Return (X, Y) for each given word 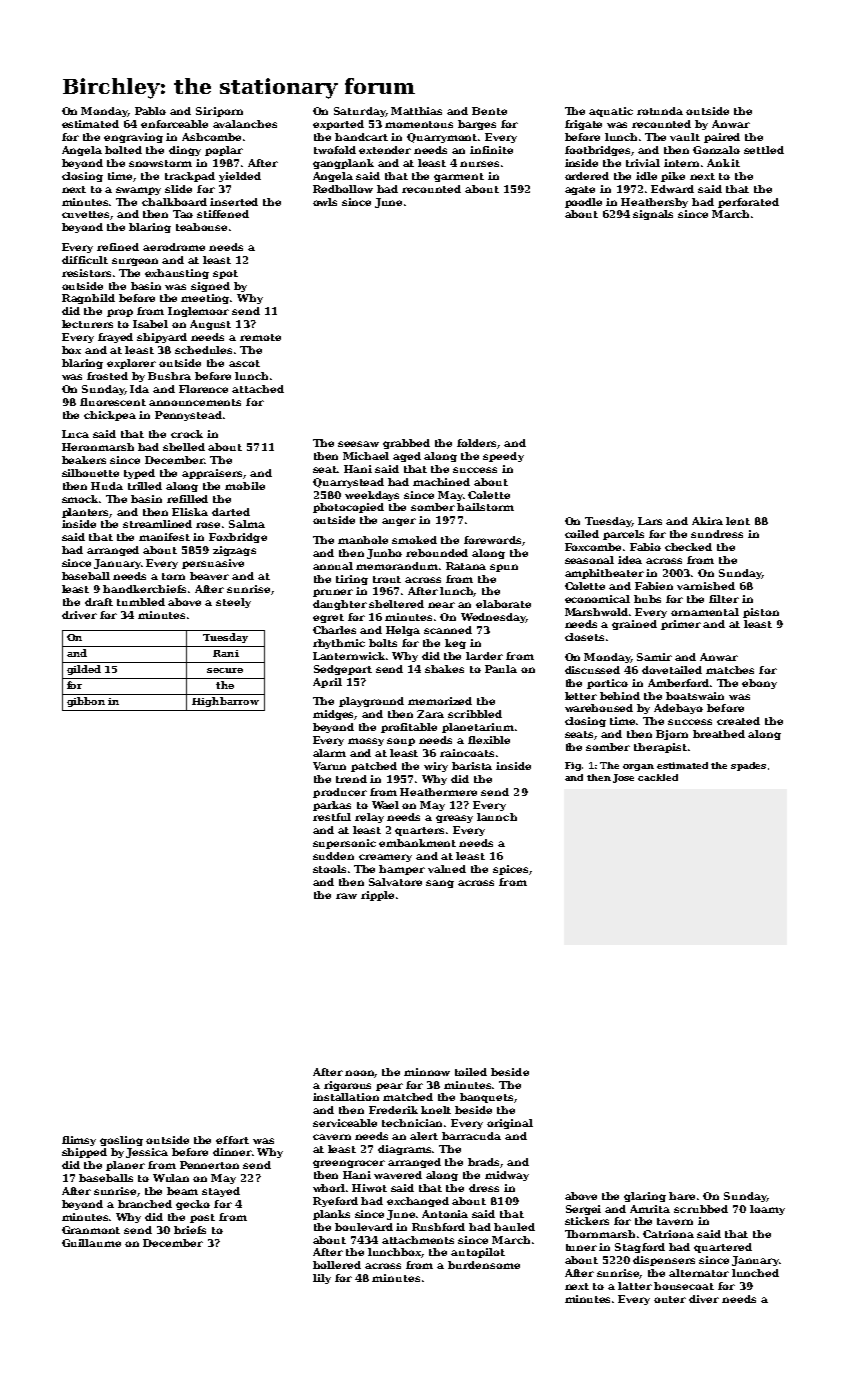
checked (688, 547)
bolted (123, 150)
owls (325, 202)
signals (653, 215)
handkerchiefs (144, 589)
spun (504, 568)
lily (322, 1279)
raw (346, 896)
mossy (366, 742)
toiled (471, 1072)
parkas (332, 806)
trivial (643, 163)
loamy (767, 1210)
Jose (623, 778)
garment (459, 177)
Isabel (150, 324)
